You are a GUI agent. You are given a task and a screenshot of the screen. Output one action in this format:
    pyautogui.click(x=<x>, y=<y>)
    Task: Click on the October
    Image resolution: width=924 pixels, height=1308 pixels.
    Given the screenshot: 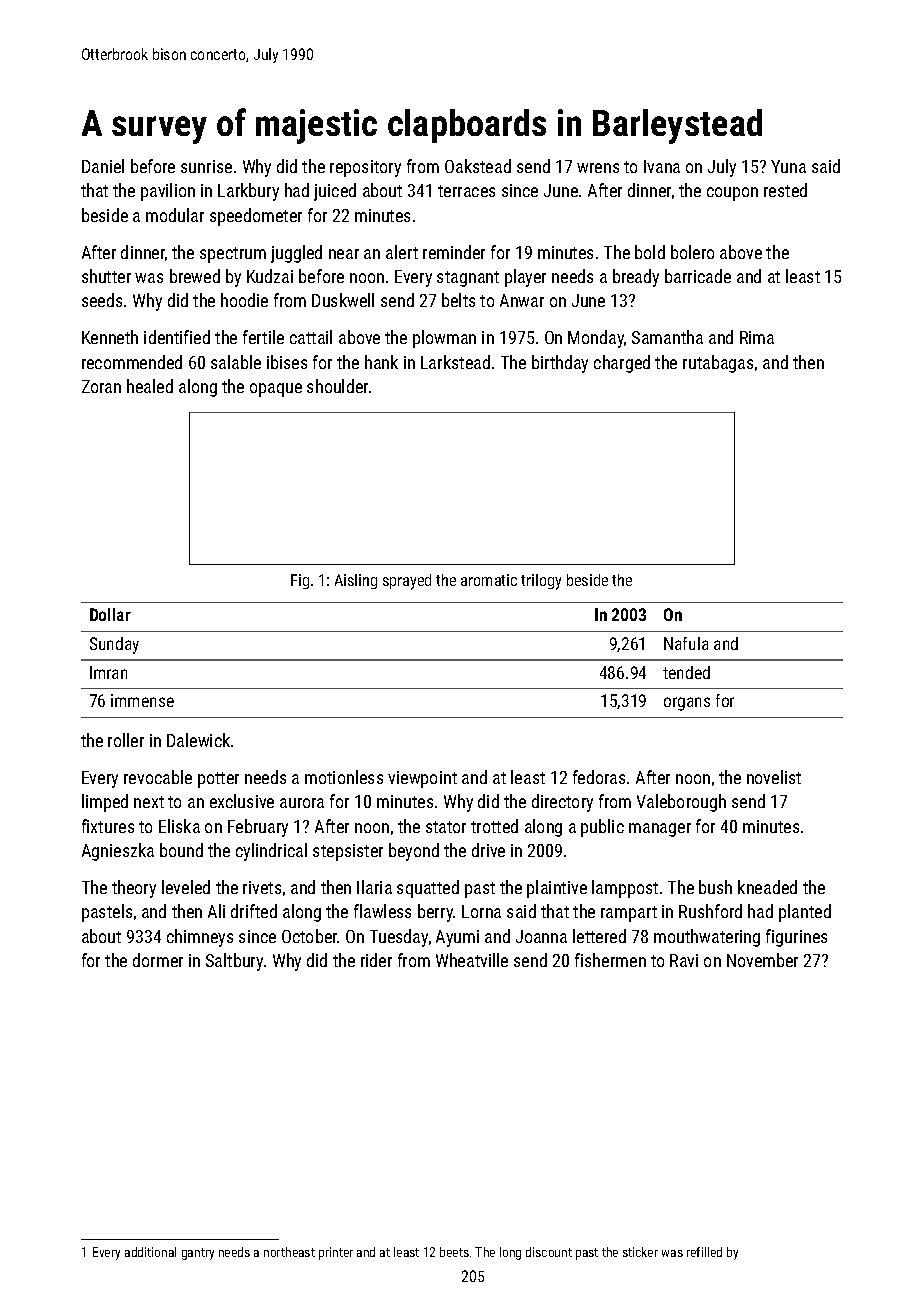 What is the action you would take?
    pyautogui.click(x=310, y=936)
